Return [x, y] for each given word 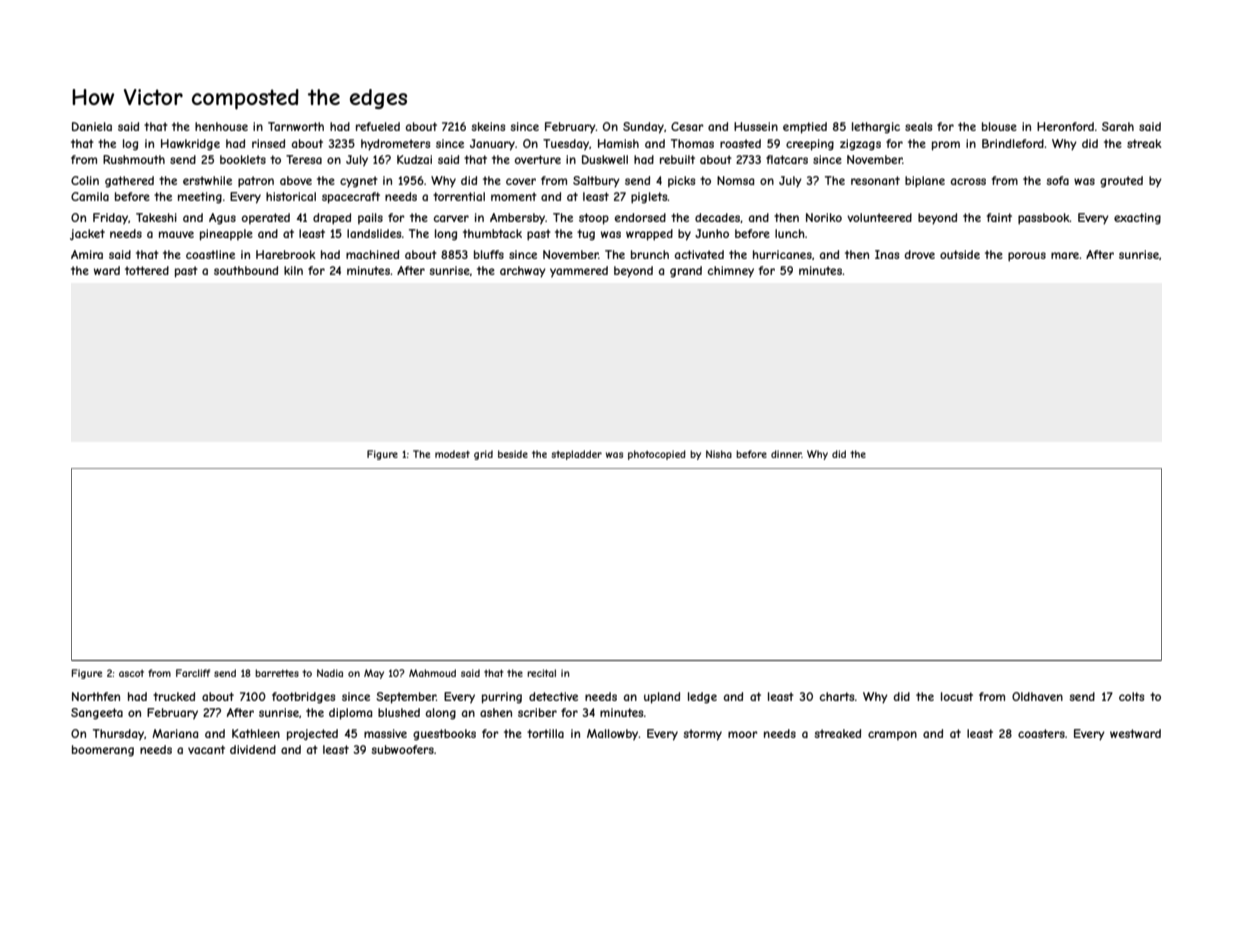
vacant [206, 749]
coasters [1041, 733]
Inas [887, 254]
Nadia [330, 673]
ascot [131, 673]
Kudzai [414, 159]
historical [291, 196]
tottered [147, 270]
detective [553, 696]
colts [1131, 696]
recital [541, 673]
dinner [786, 454]
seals [918, 126]
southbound [246, 270]
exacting [1137, 219]
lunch [790, 233]
